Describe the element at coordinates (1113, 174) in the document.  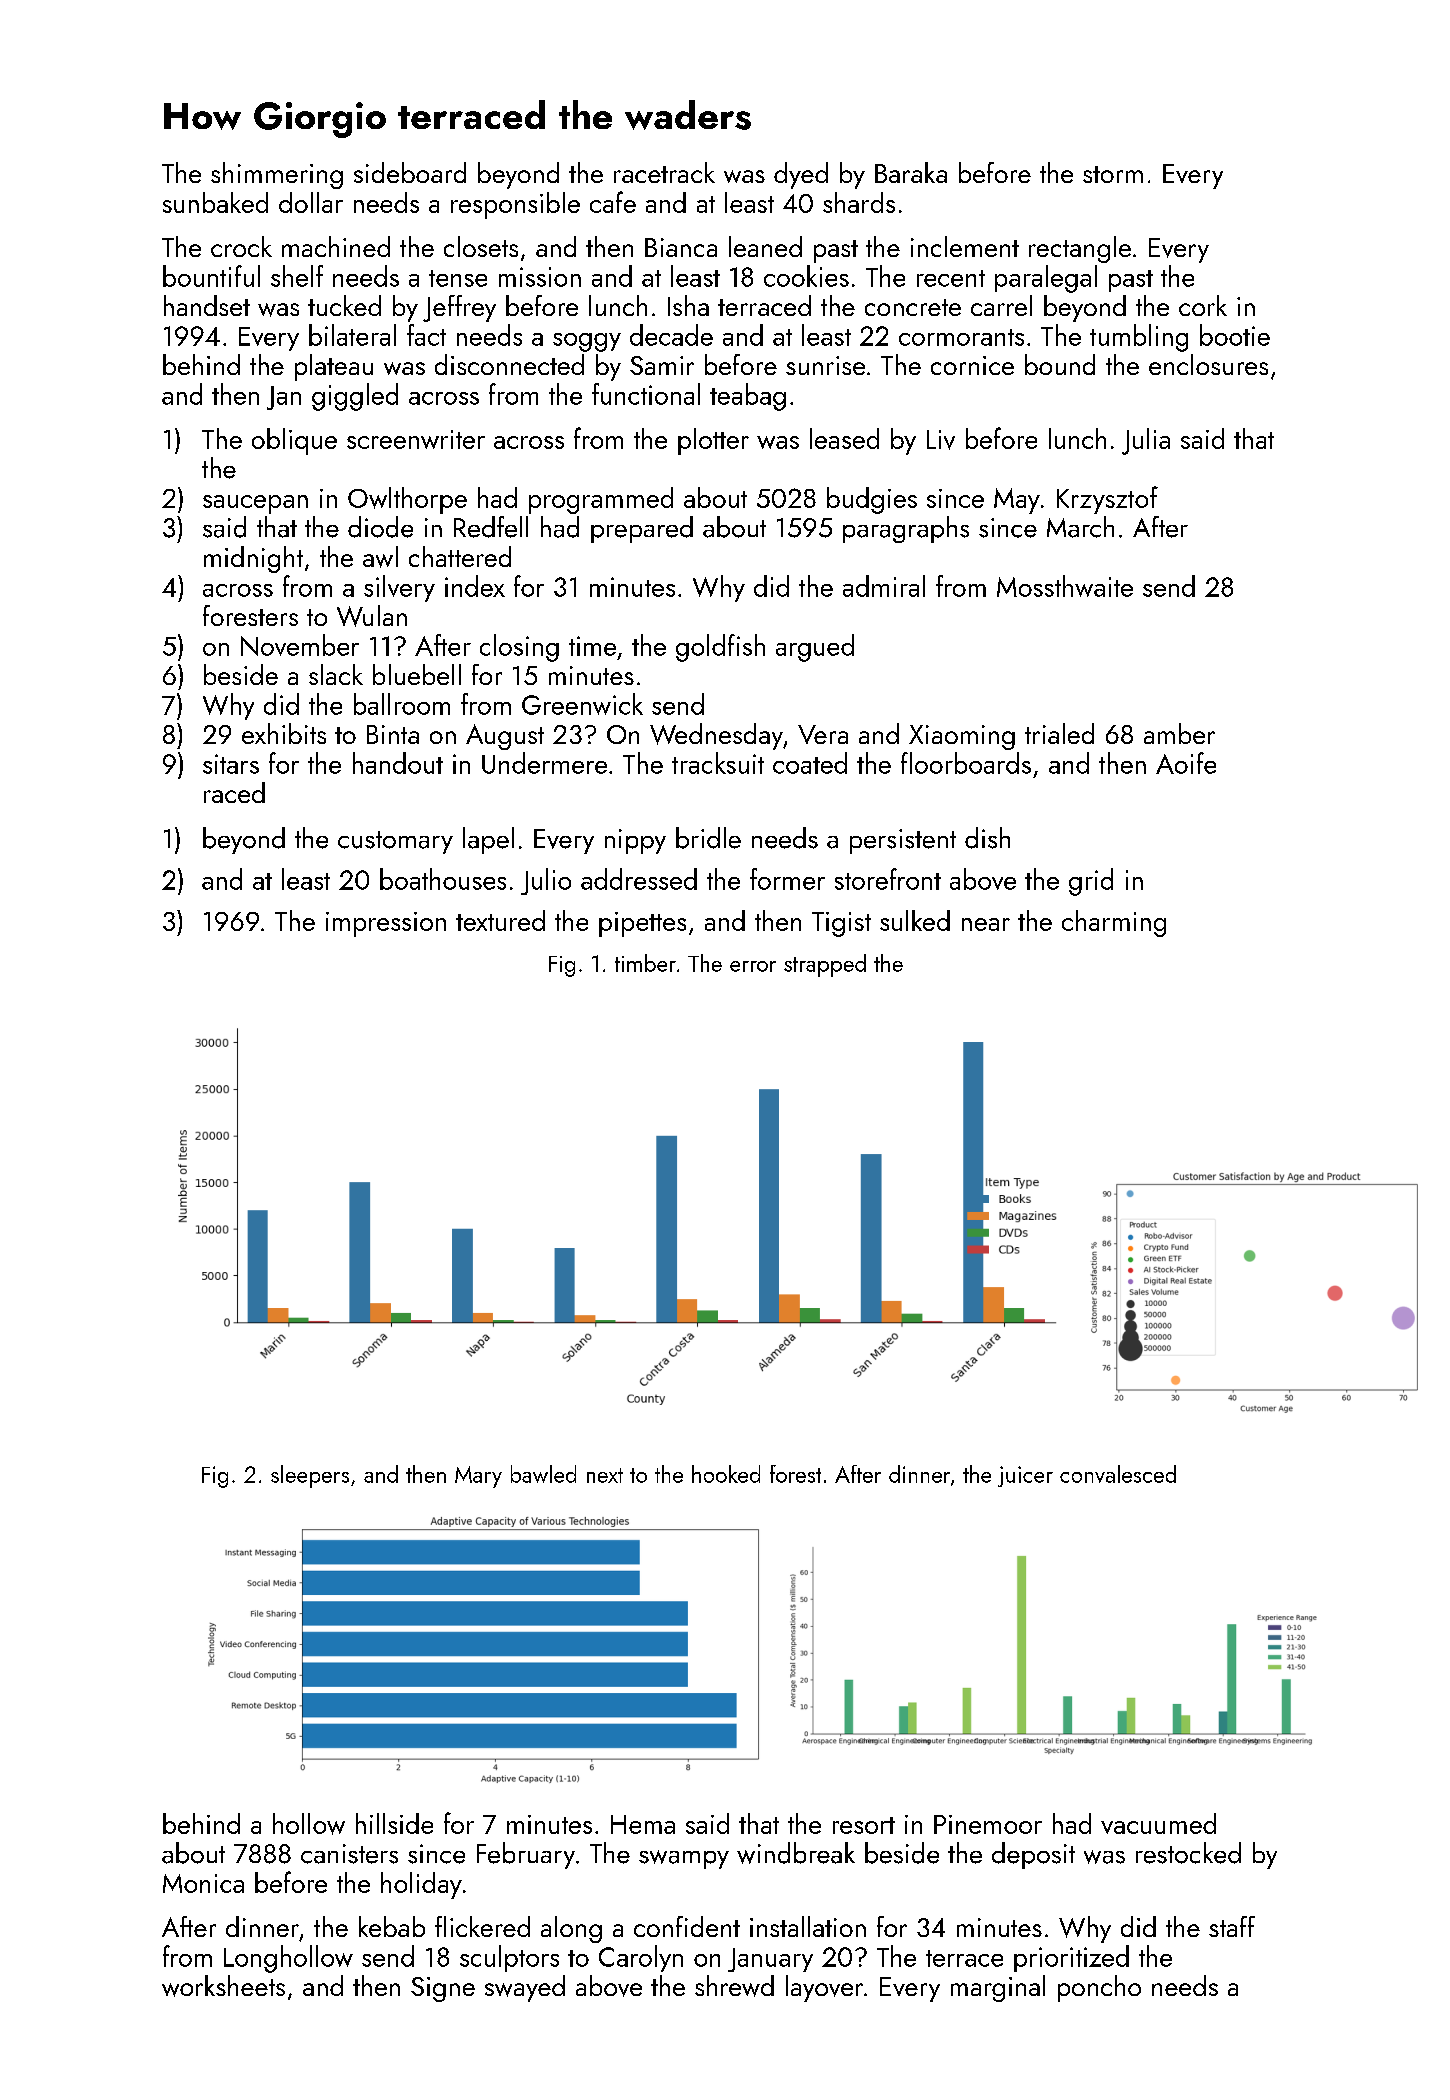
I see `storm` at that location.
